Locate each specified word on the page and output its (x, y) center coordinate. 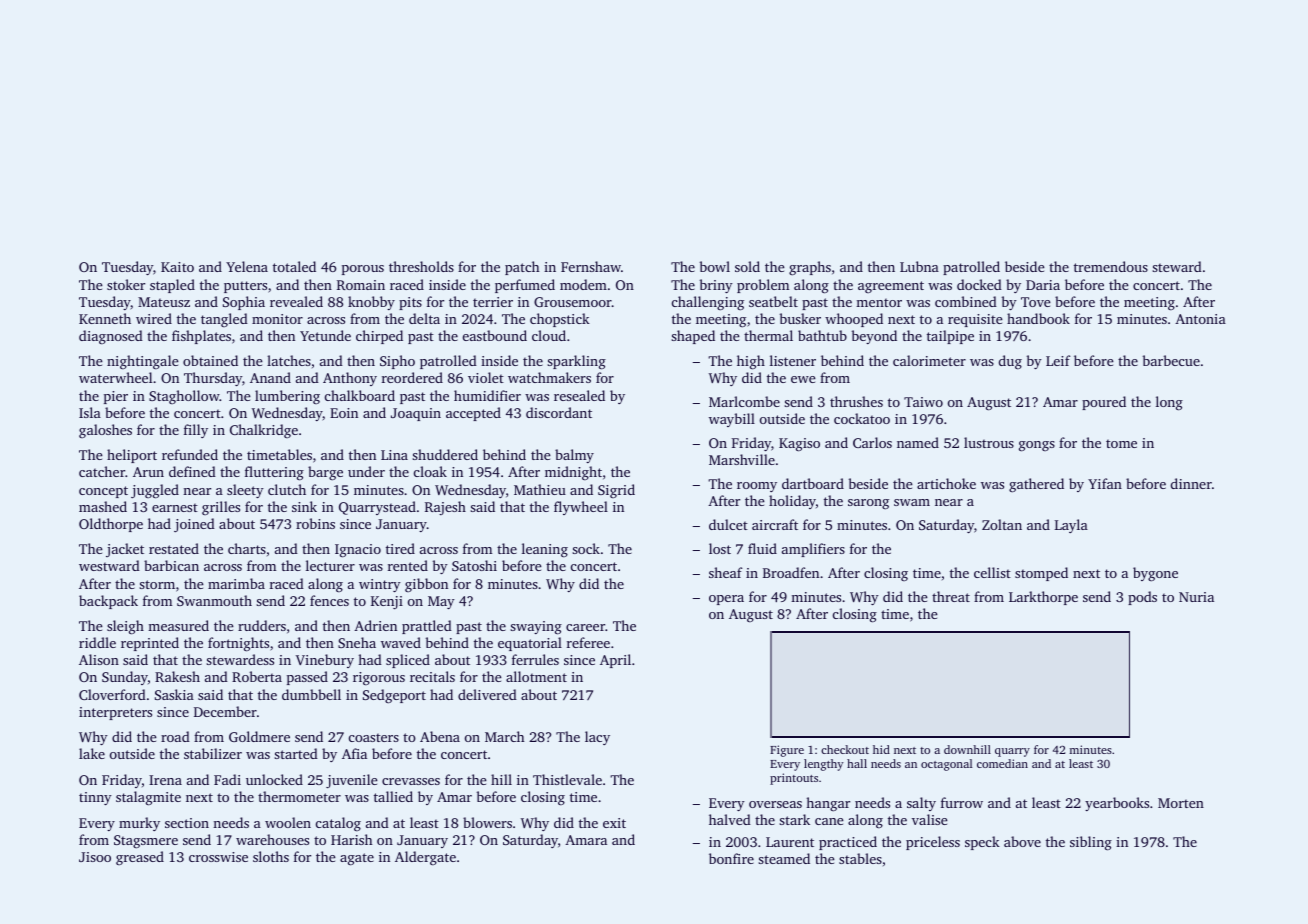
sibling (1091, 843)
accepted (473, 414)
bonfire (731, 858)
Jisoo (95, 857)
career (585, 627)
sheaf (725, 572)
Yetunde (325, 335)
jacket (125, 550)
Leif (1058, 360)
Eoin (344, 413)
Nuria (1196, 597)
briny (716, 286)
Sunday (125, 678)
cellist (992, 572)
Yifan (1105, 483)
